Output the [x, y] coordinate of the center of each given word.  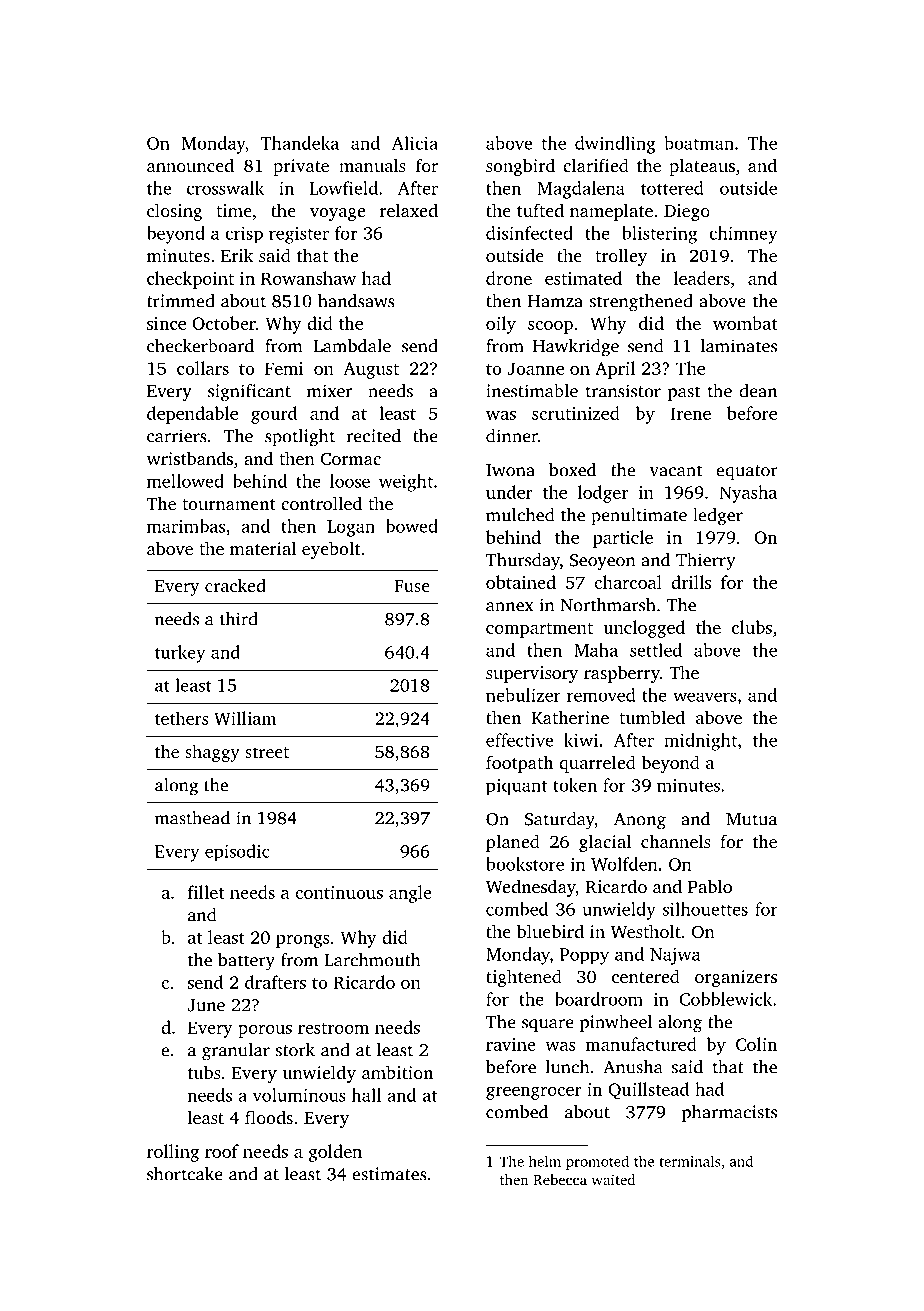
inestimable [532, 391]
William [245, 718]
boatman [699, 143]
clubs [752, 627]
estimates [389, 1174]
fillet [206, 892]
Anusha [633, 1067]
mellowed [185, 481]
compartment [539, 630]
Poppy [584, 956]
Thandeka [300, 143]
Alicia [415, 143]
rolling [173, 1153]
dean [758, 391]
